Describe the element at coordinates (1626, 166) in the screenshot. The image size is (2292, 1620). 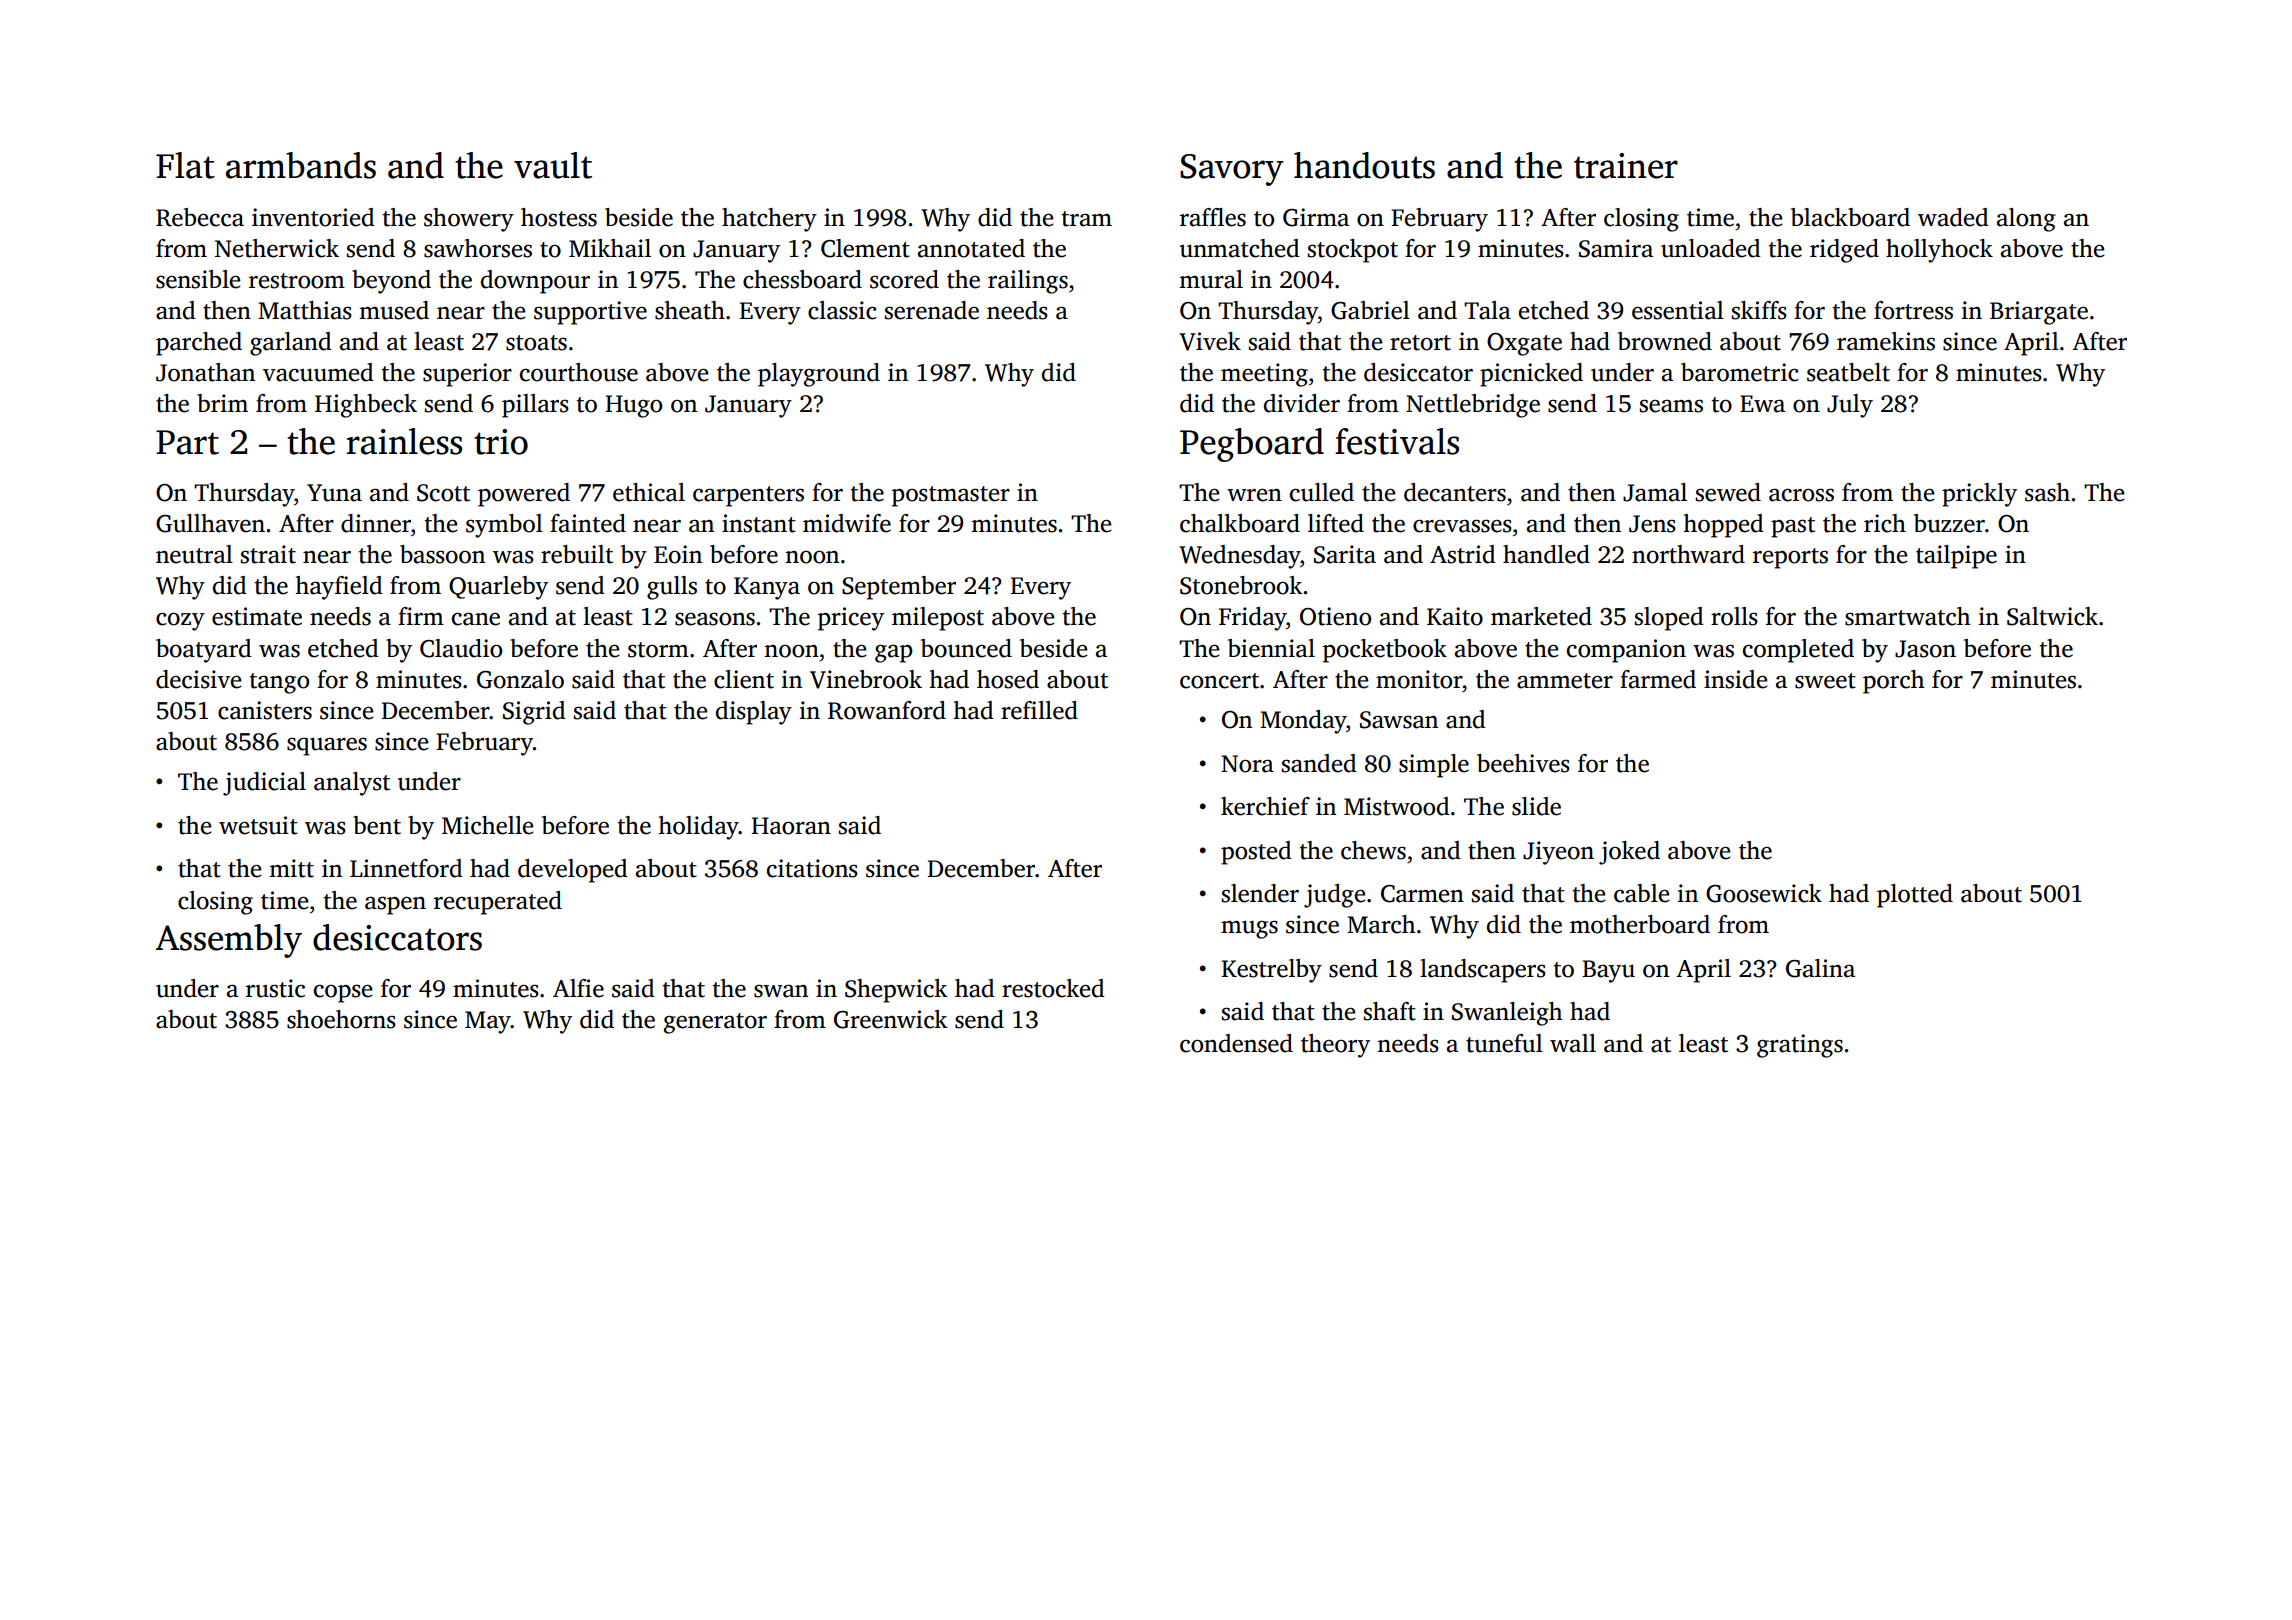
I see `trainer` at that location.
